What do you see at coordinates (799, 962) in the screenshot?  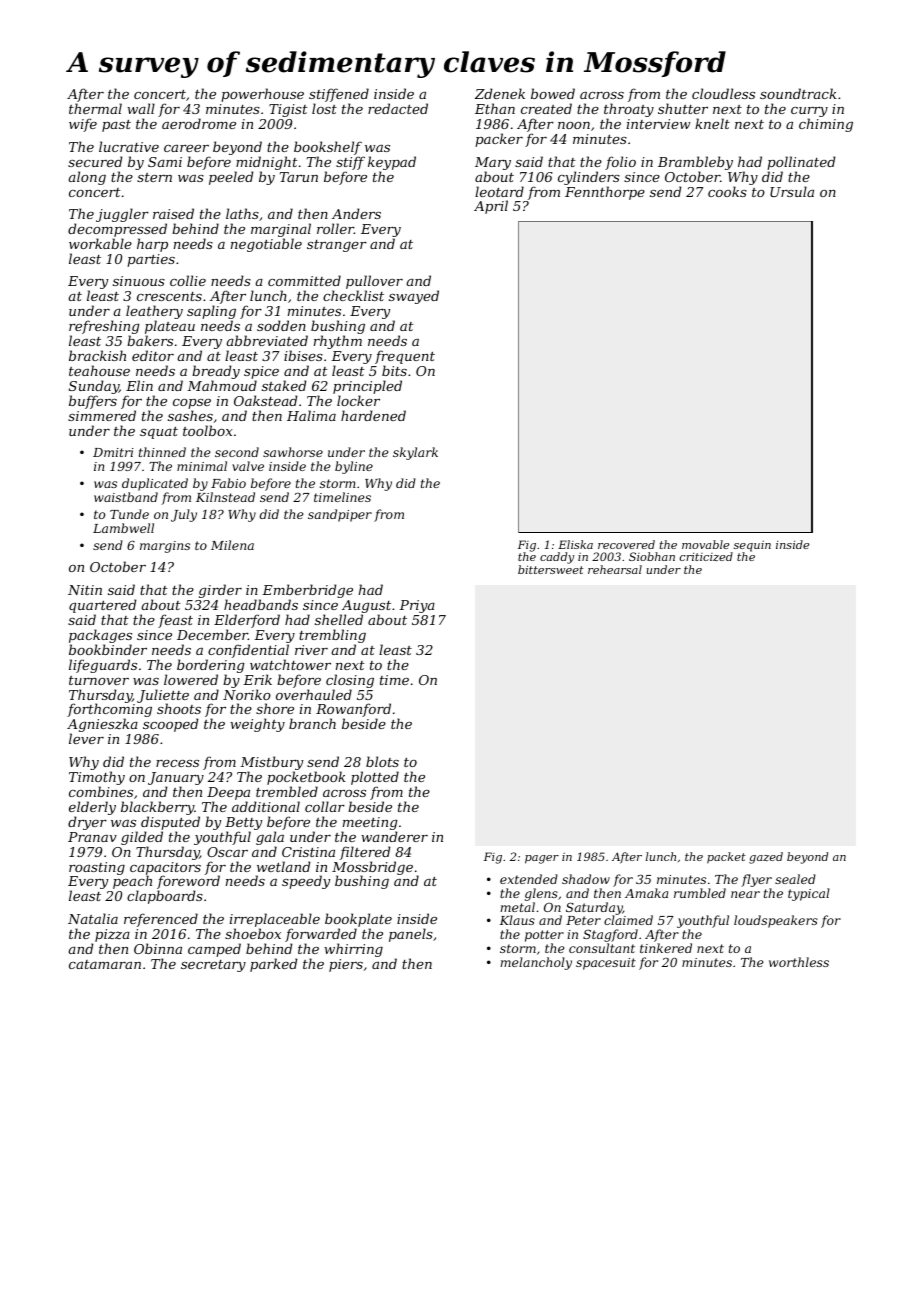 I see `worthless` at bounding box center [799, 962].
